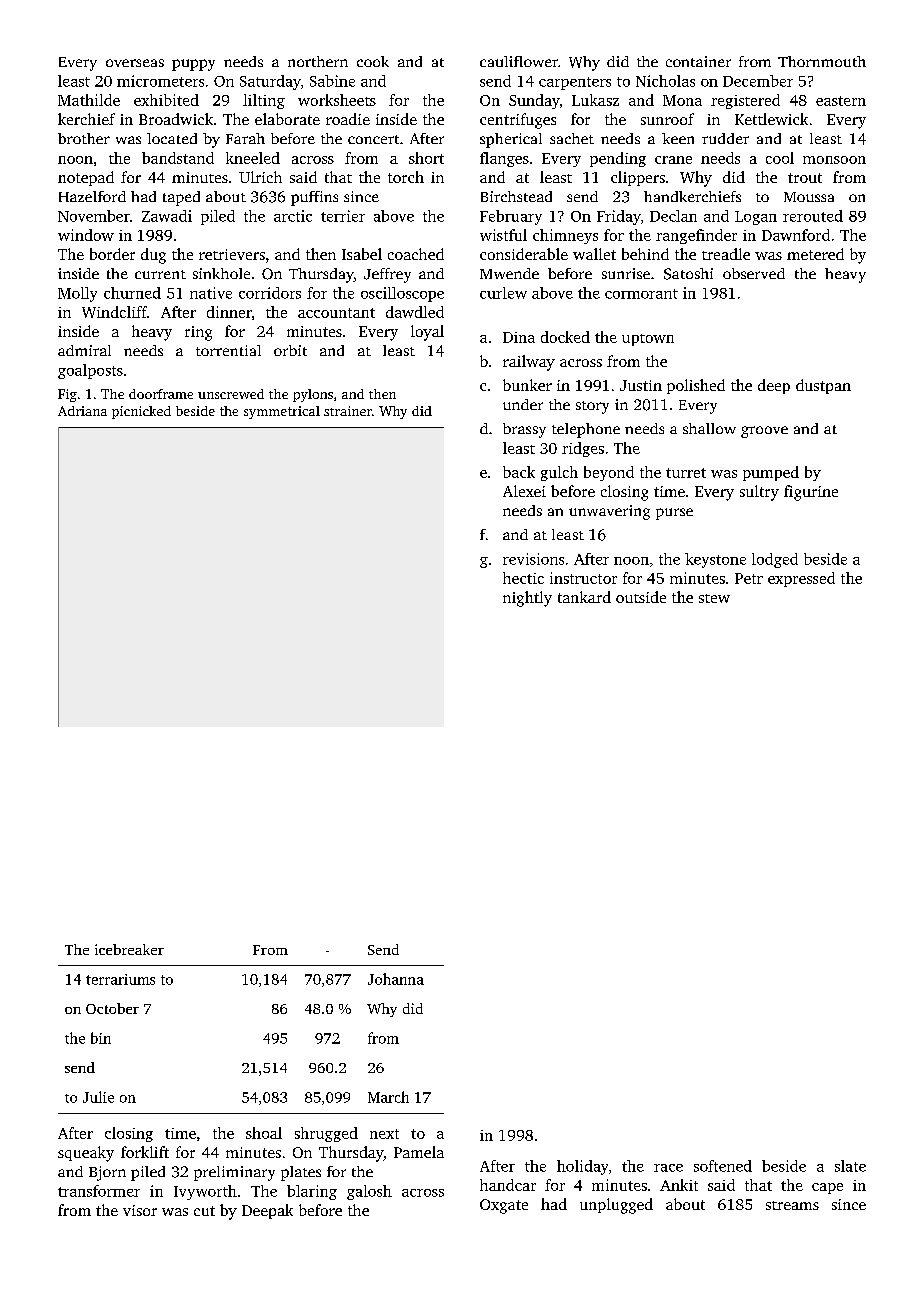 The width and height of the image is (924, 1308). Describe the element at coordinates (112, 1008) in the image. I see `October` at that location.
